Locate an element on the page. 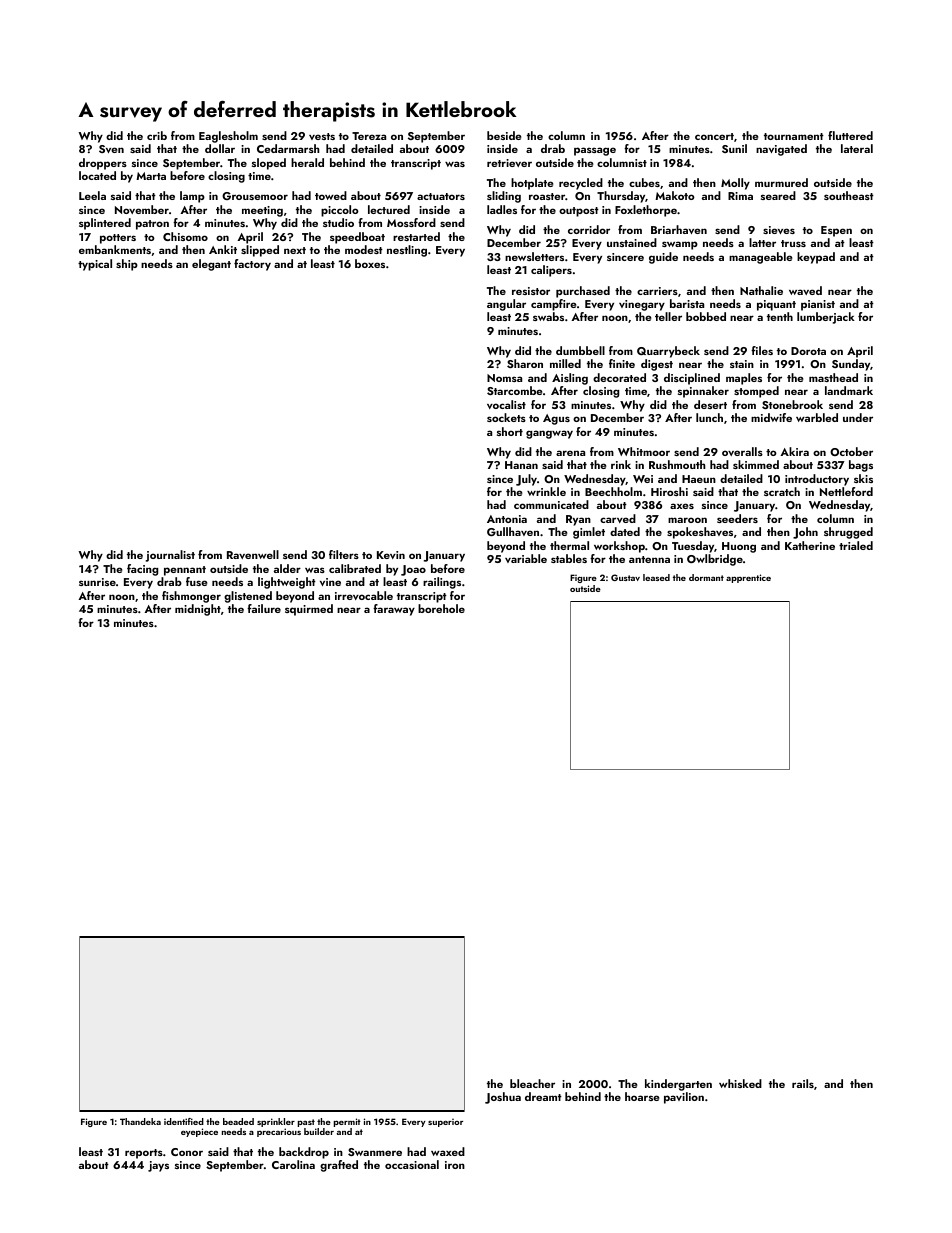 Image resolution: width=952 pixels, height=1233 pixels. elegant is located at coordinates (211, 265).
